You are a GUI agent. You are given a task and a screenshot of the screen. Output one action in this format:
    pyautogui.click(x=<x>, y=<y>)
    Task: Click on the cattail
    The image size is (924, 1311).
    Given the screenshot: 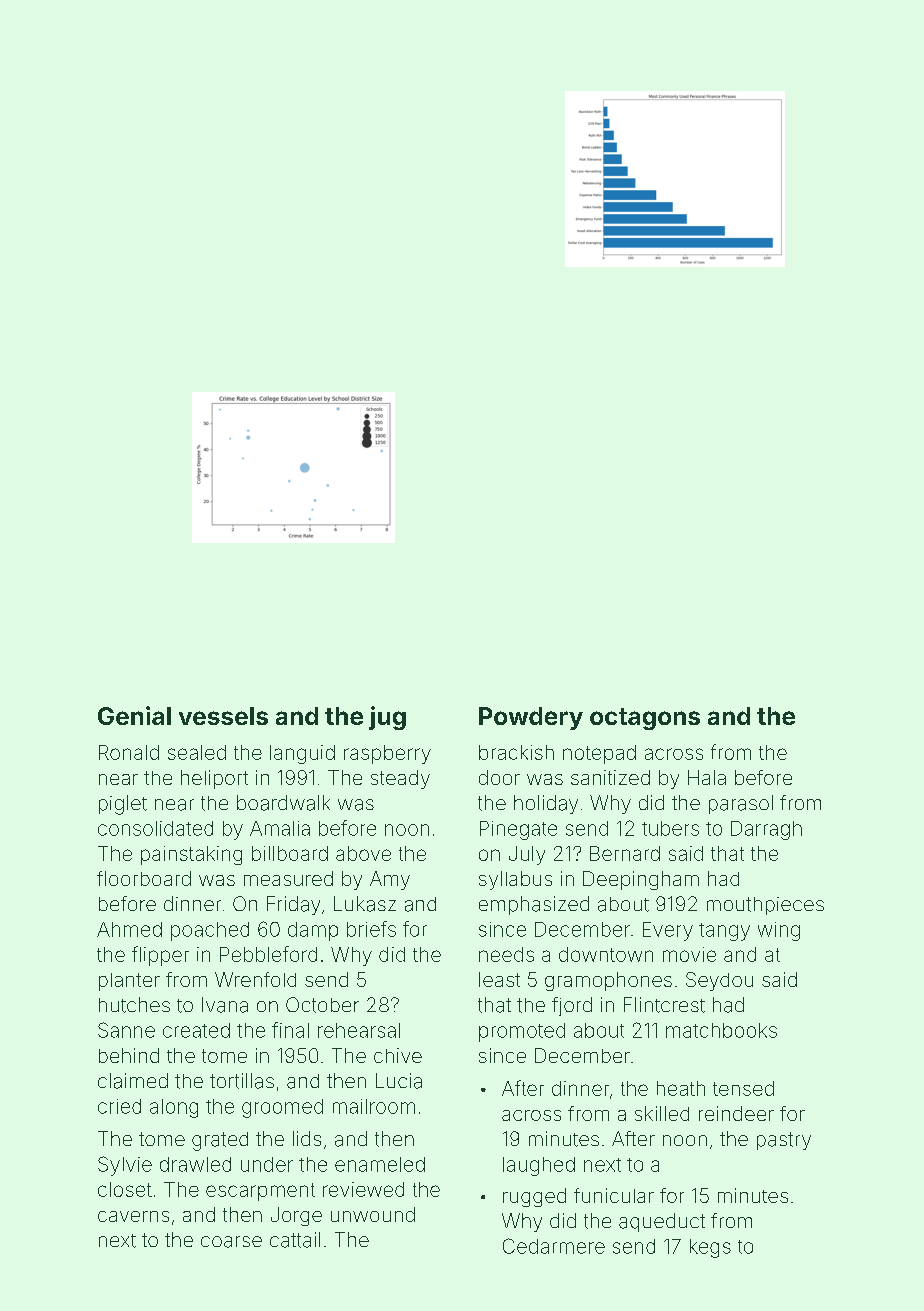 What is the action you would take?
    pyautogui.click(x=295, y=1240)
